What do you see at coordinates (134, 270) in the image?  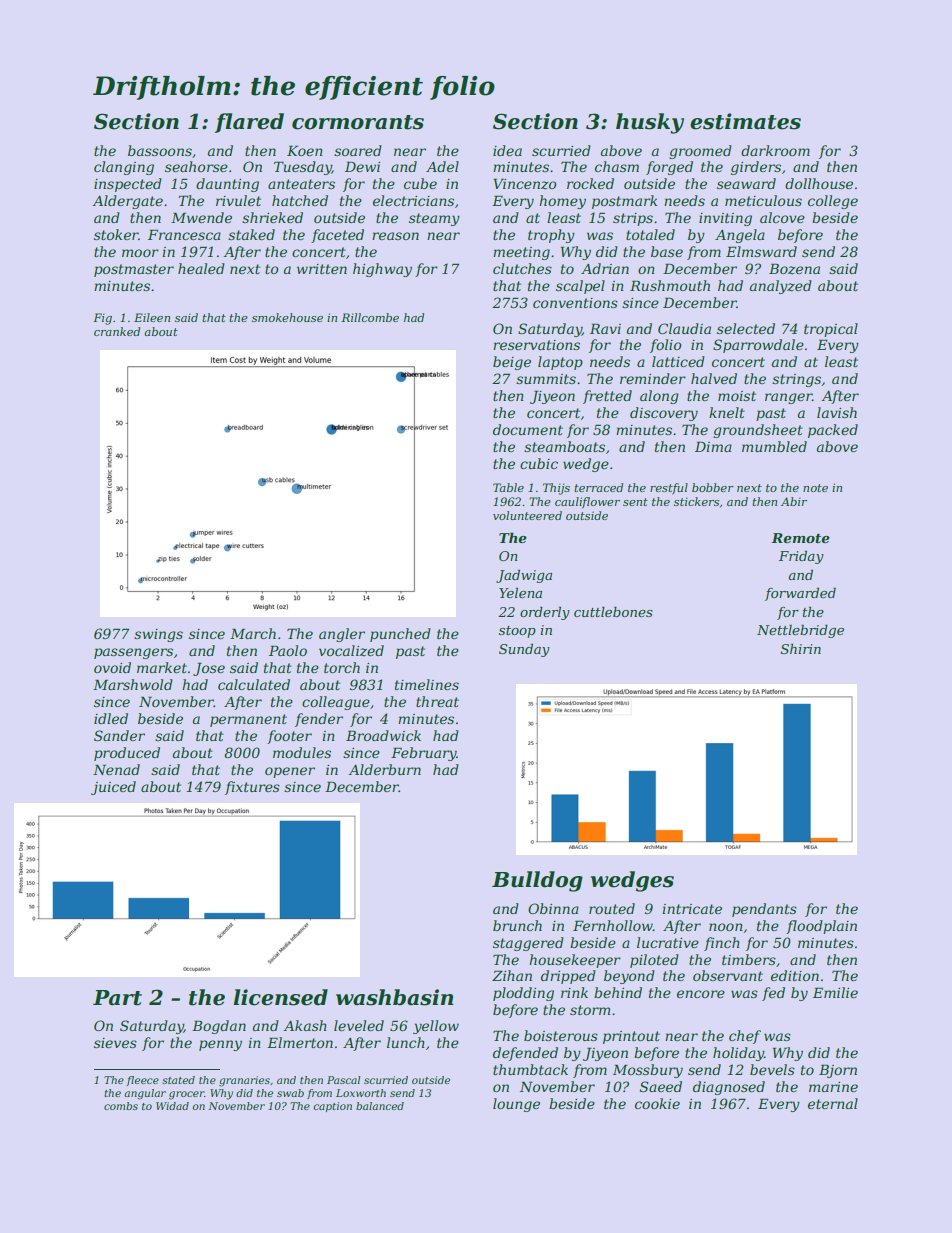 I see `postmaster` at bounding box center [134, 270].
